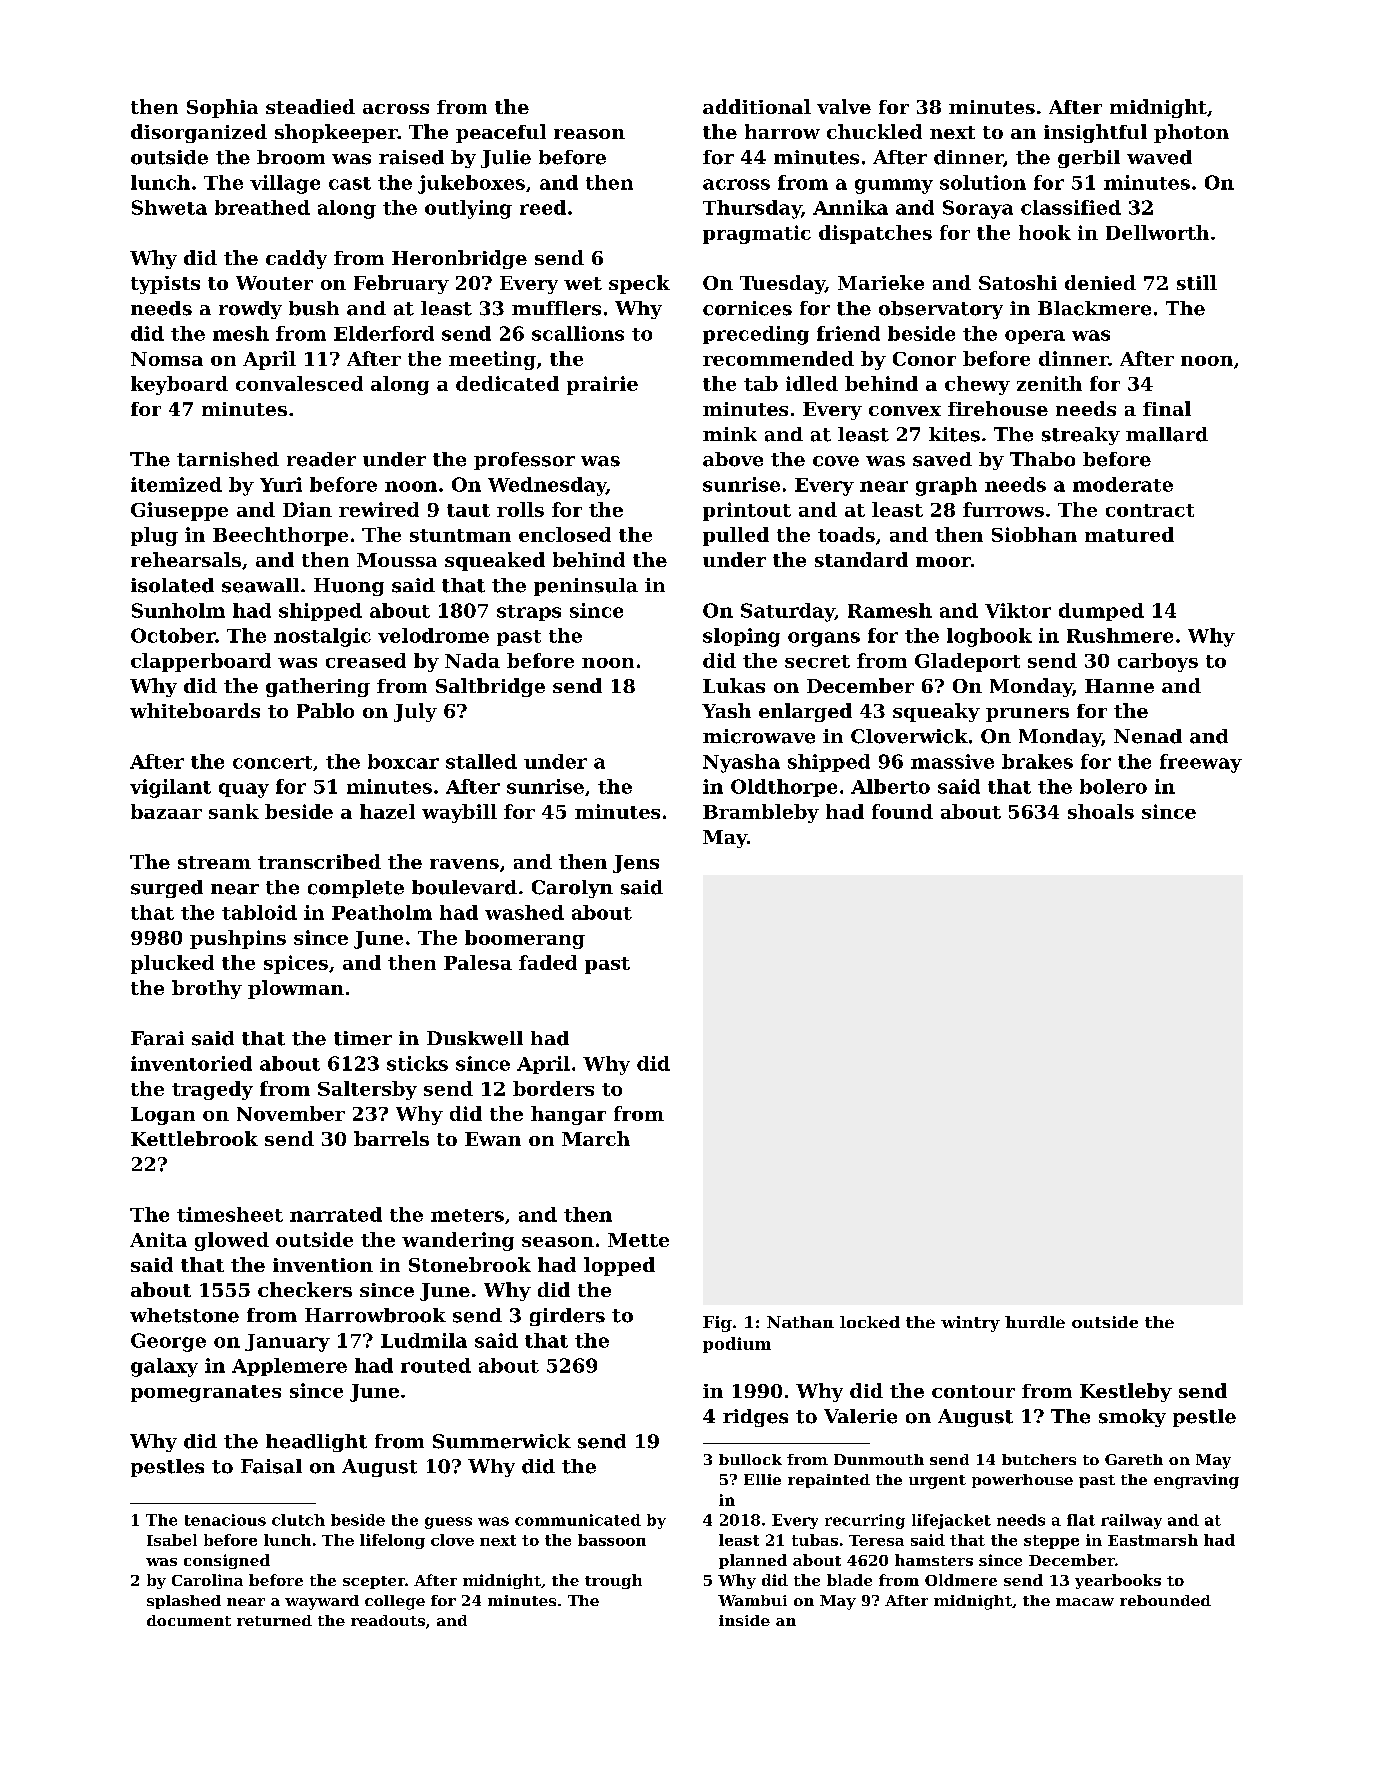 This screenshot has height=1777, width=1373. What do you see at coordinates (757, 106) in the screenshot?
I see `additional` at bounding box center [757, 106].
